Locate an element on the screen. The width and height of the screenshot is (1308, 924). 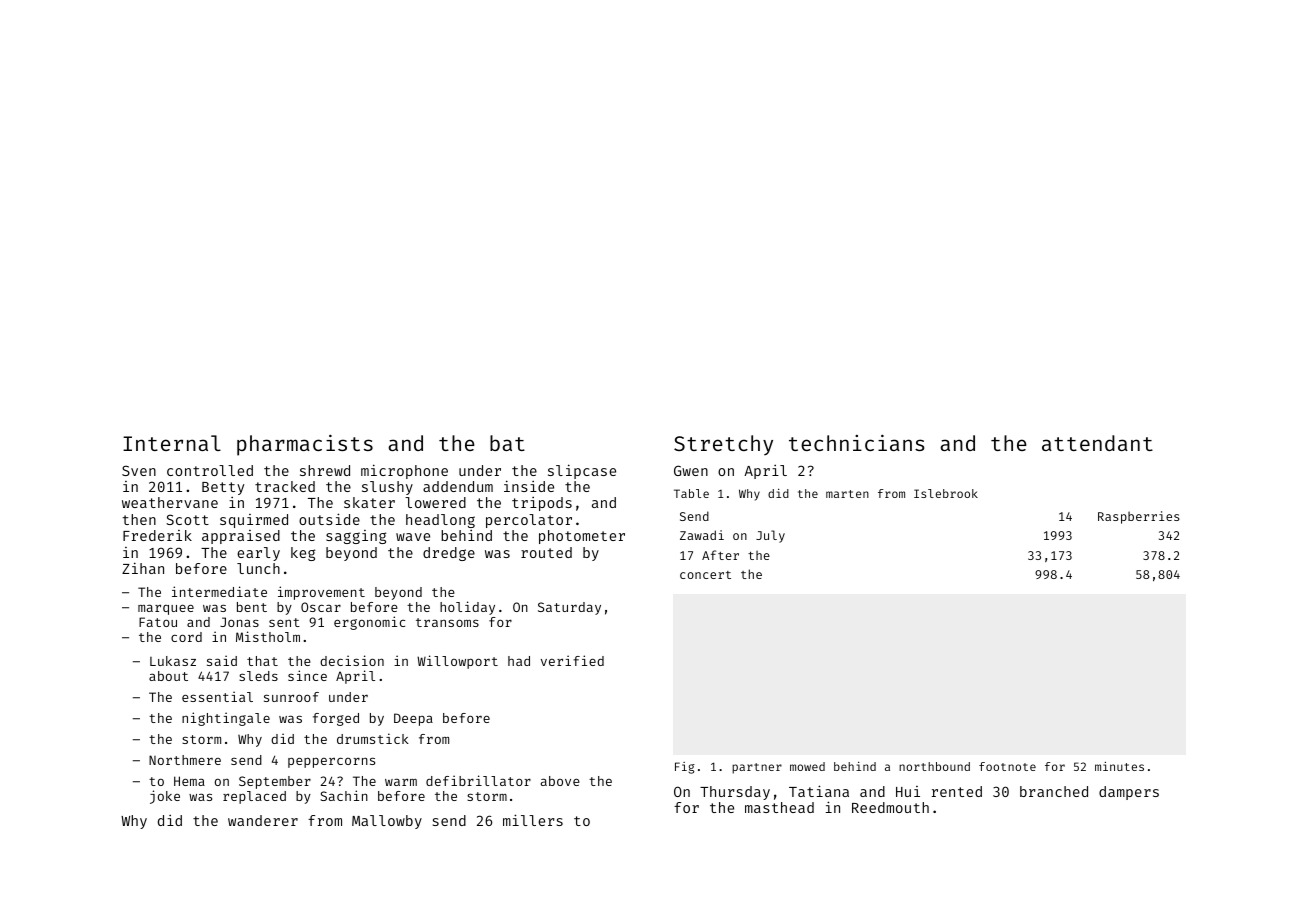
minutes is located at coordinates (1119, 766).
